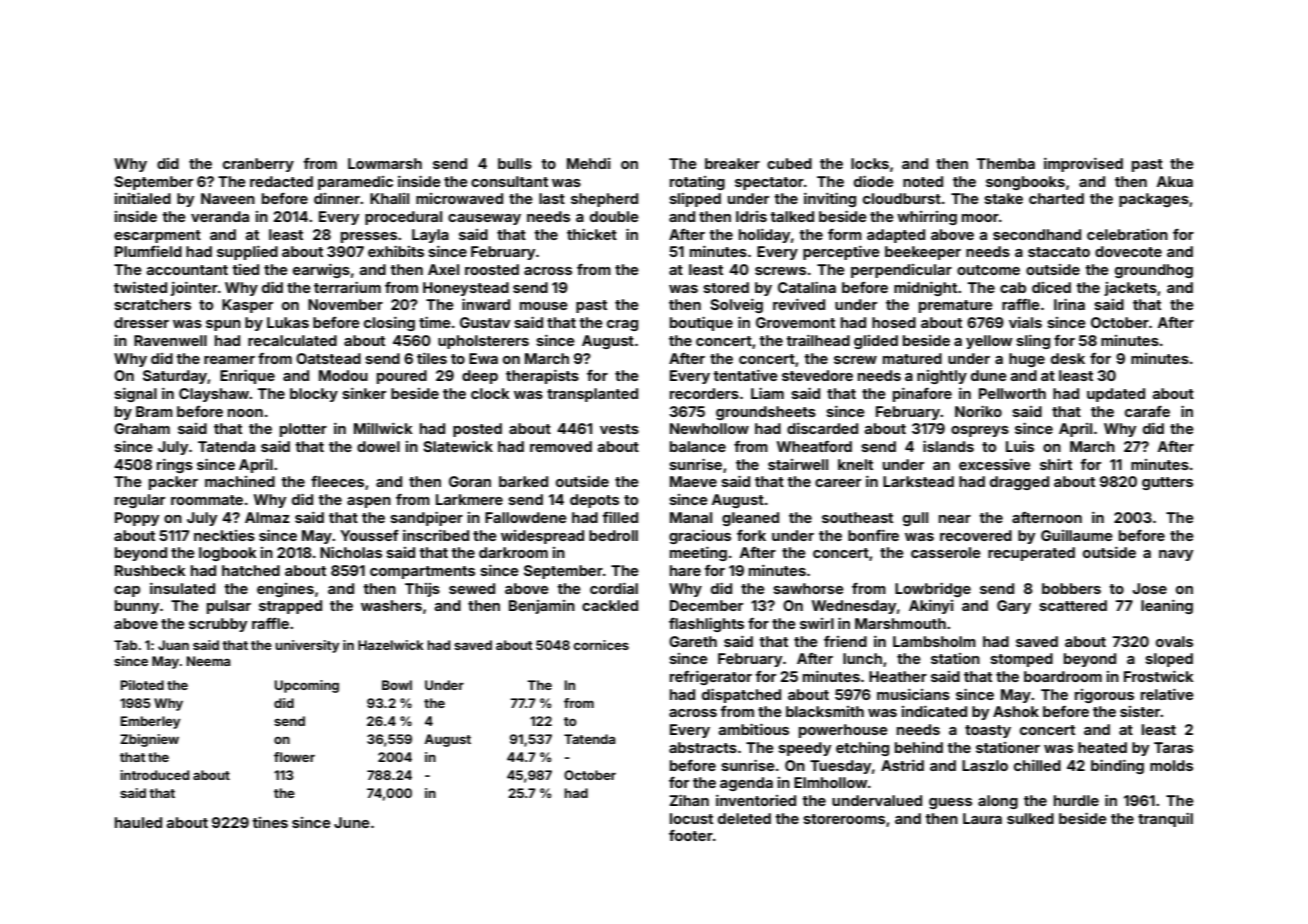 The height and width of the image is (924, 1308). Describe the element at coordinates (352, 822) in the image. I see `June` at that location.
